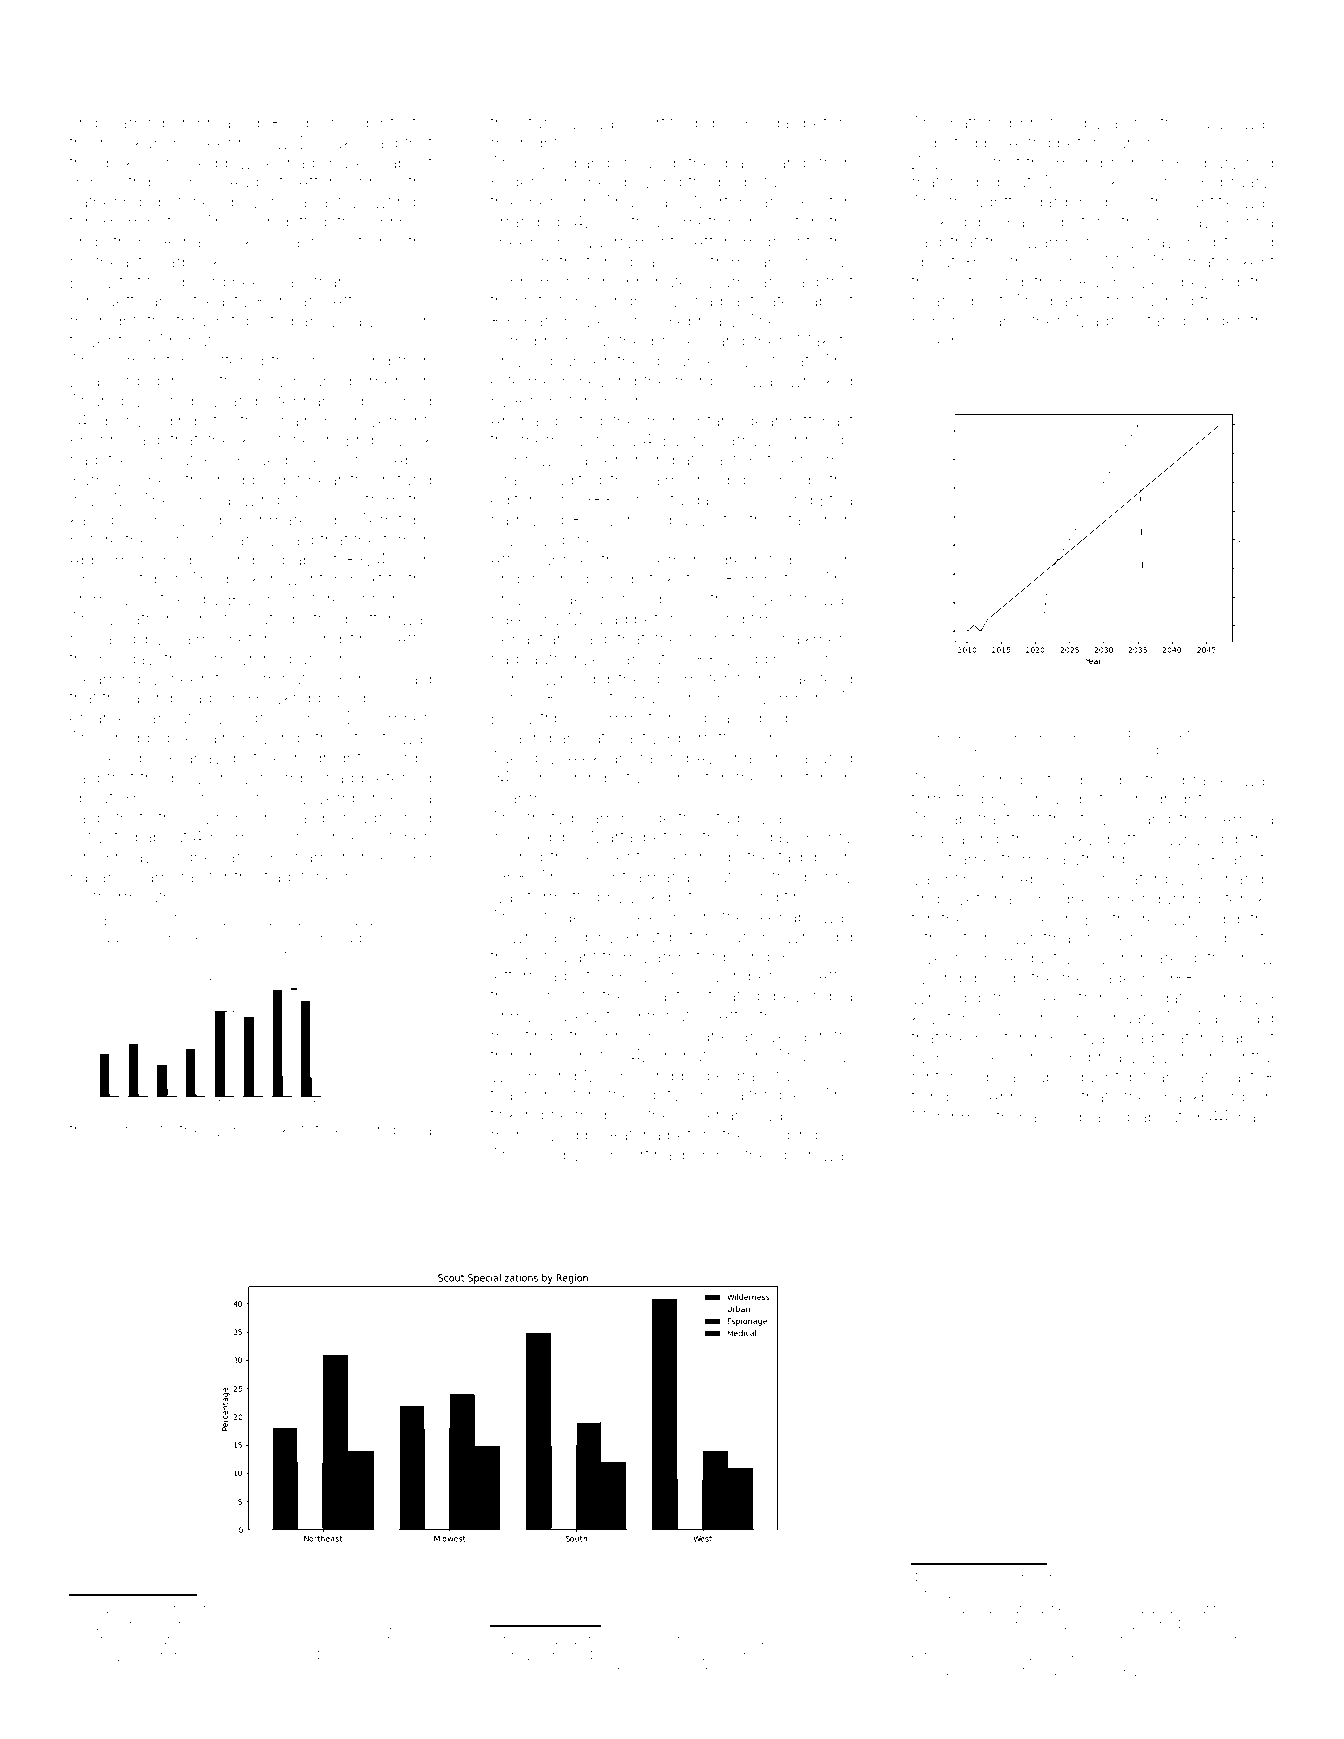  I want to click on bookshelves, so click(210, 937).
